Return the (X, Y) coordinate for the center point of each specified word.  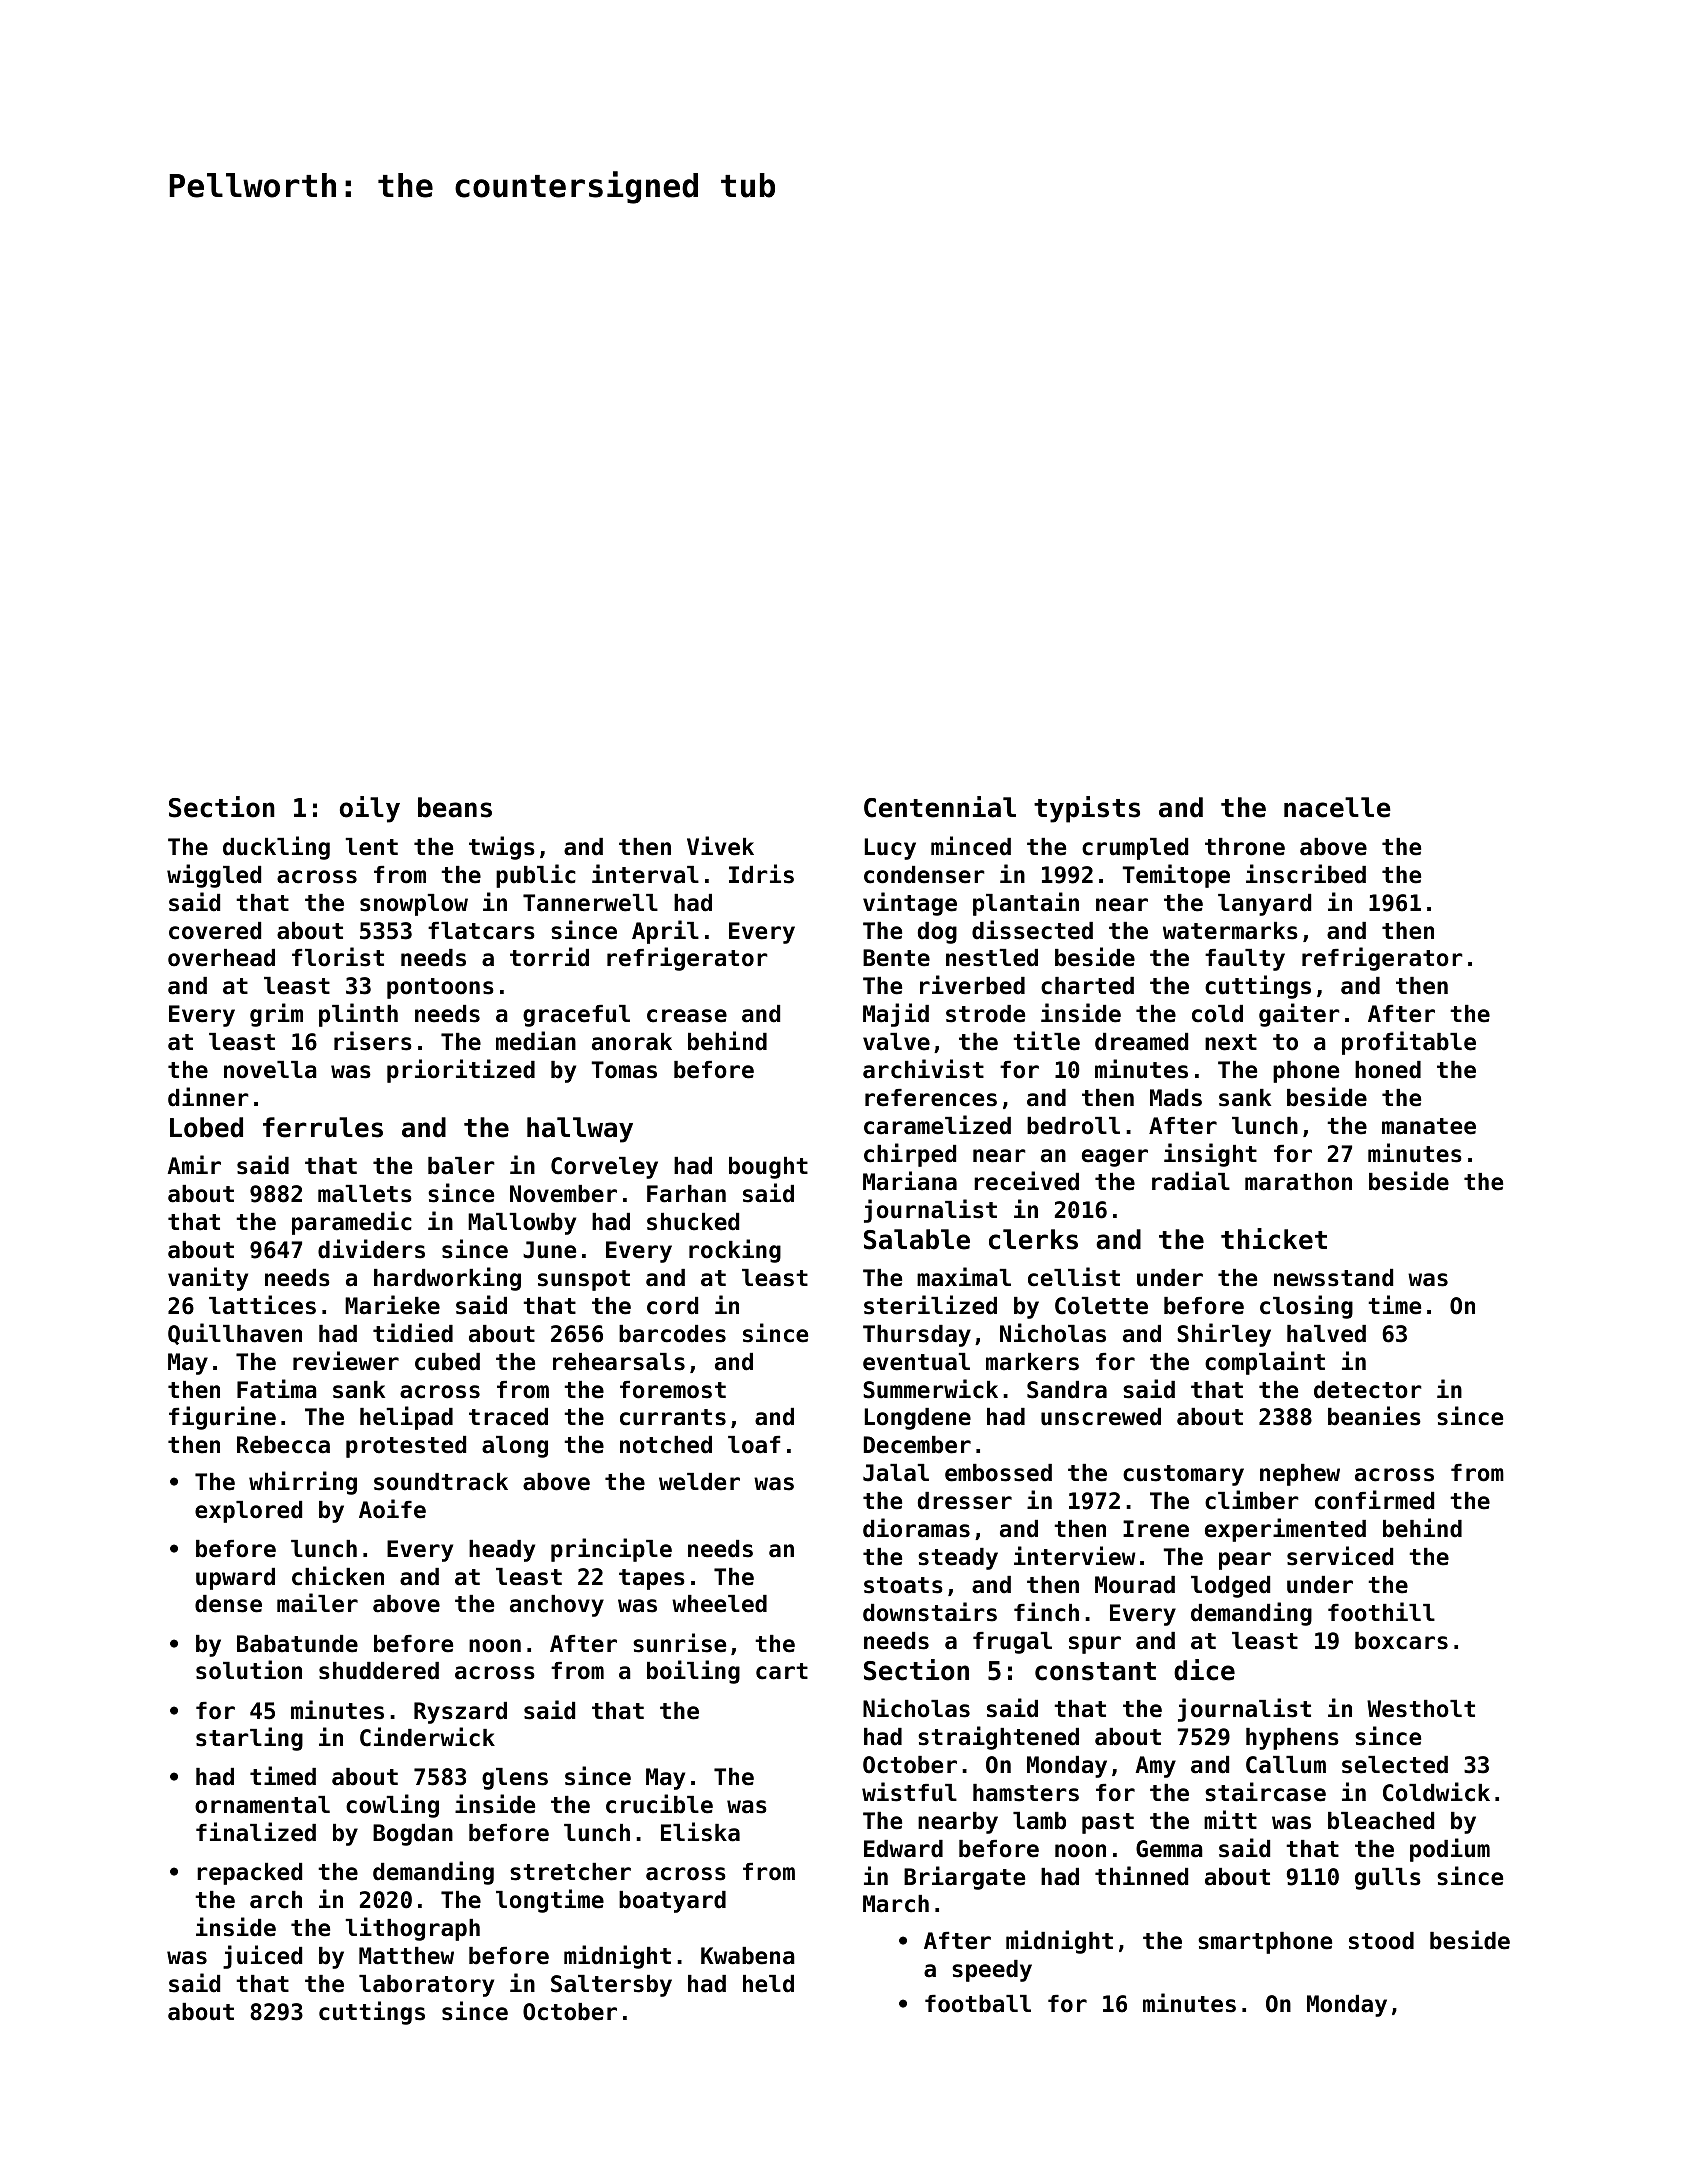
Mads (1176, 1098)
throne (1245, 847)
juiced (262, 1957)
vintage (910, 904)
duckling (276, 848)
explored (248, 1512)
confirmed (1374, 1500)
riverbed (972, 985)
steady (958, 1559)
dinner (208, 1097)
